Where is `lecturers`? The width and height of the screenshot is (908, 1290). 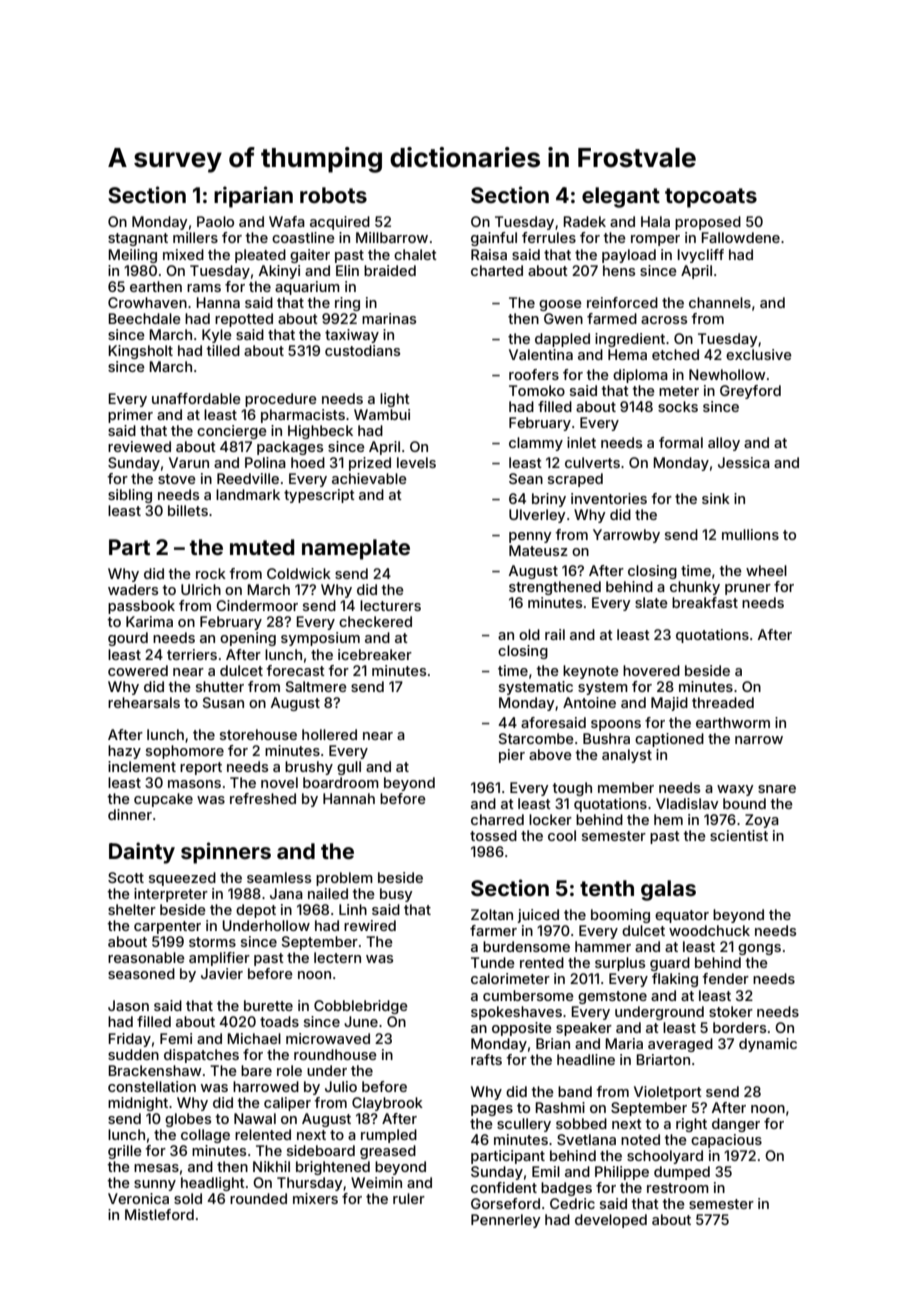
lecturers is located at coordinates (390, 605).
